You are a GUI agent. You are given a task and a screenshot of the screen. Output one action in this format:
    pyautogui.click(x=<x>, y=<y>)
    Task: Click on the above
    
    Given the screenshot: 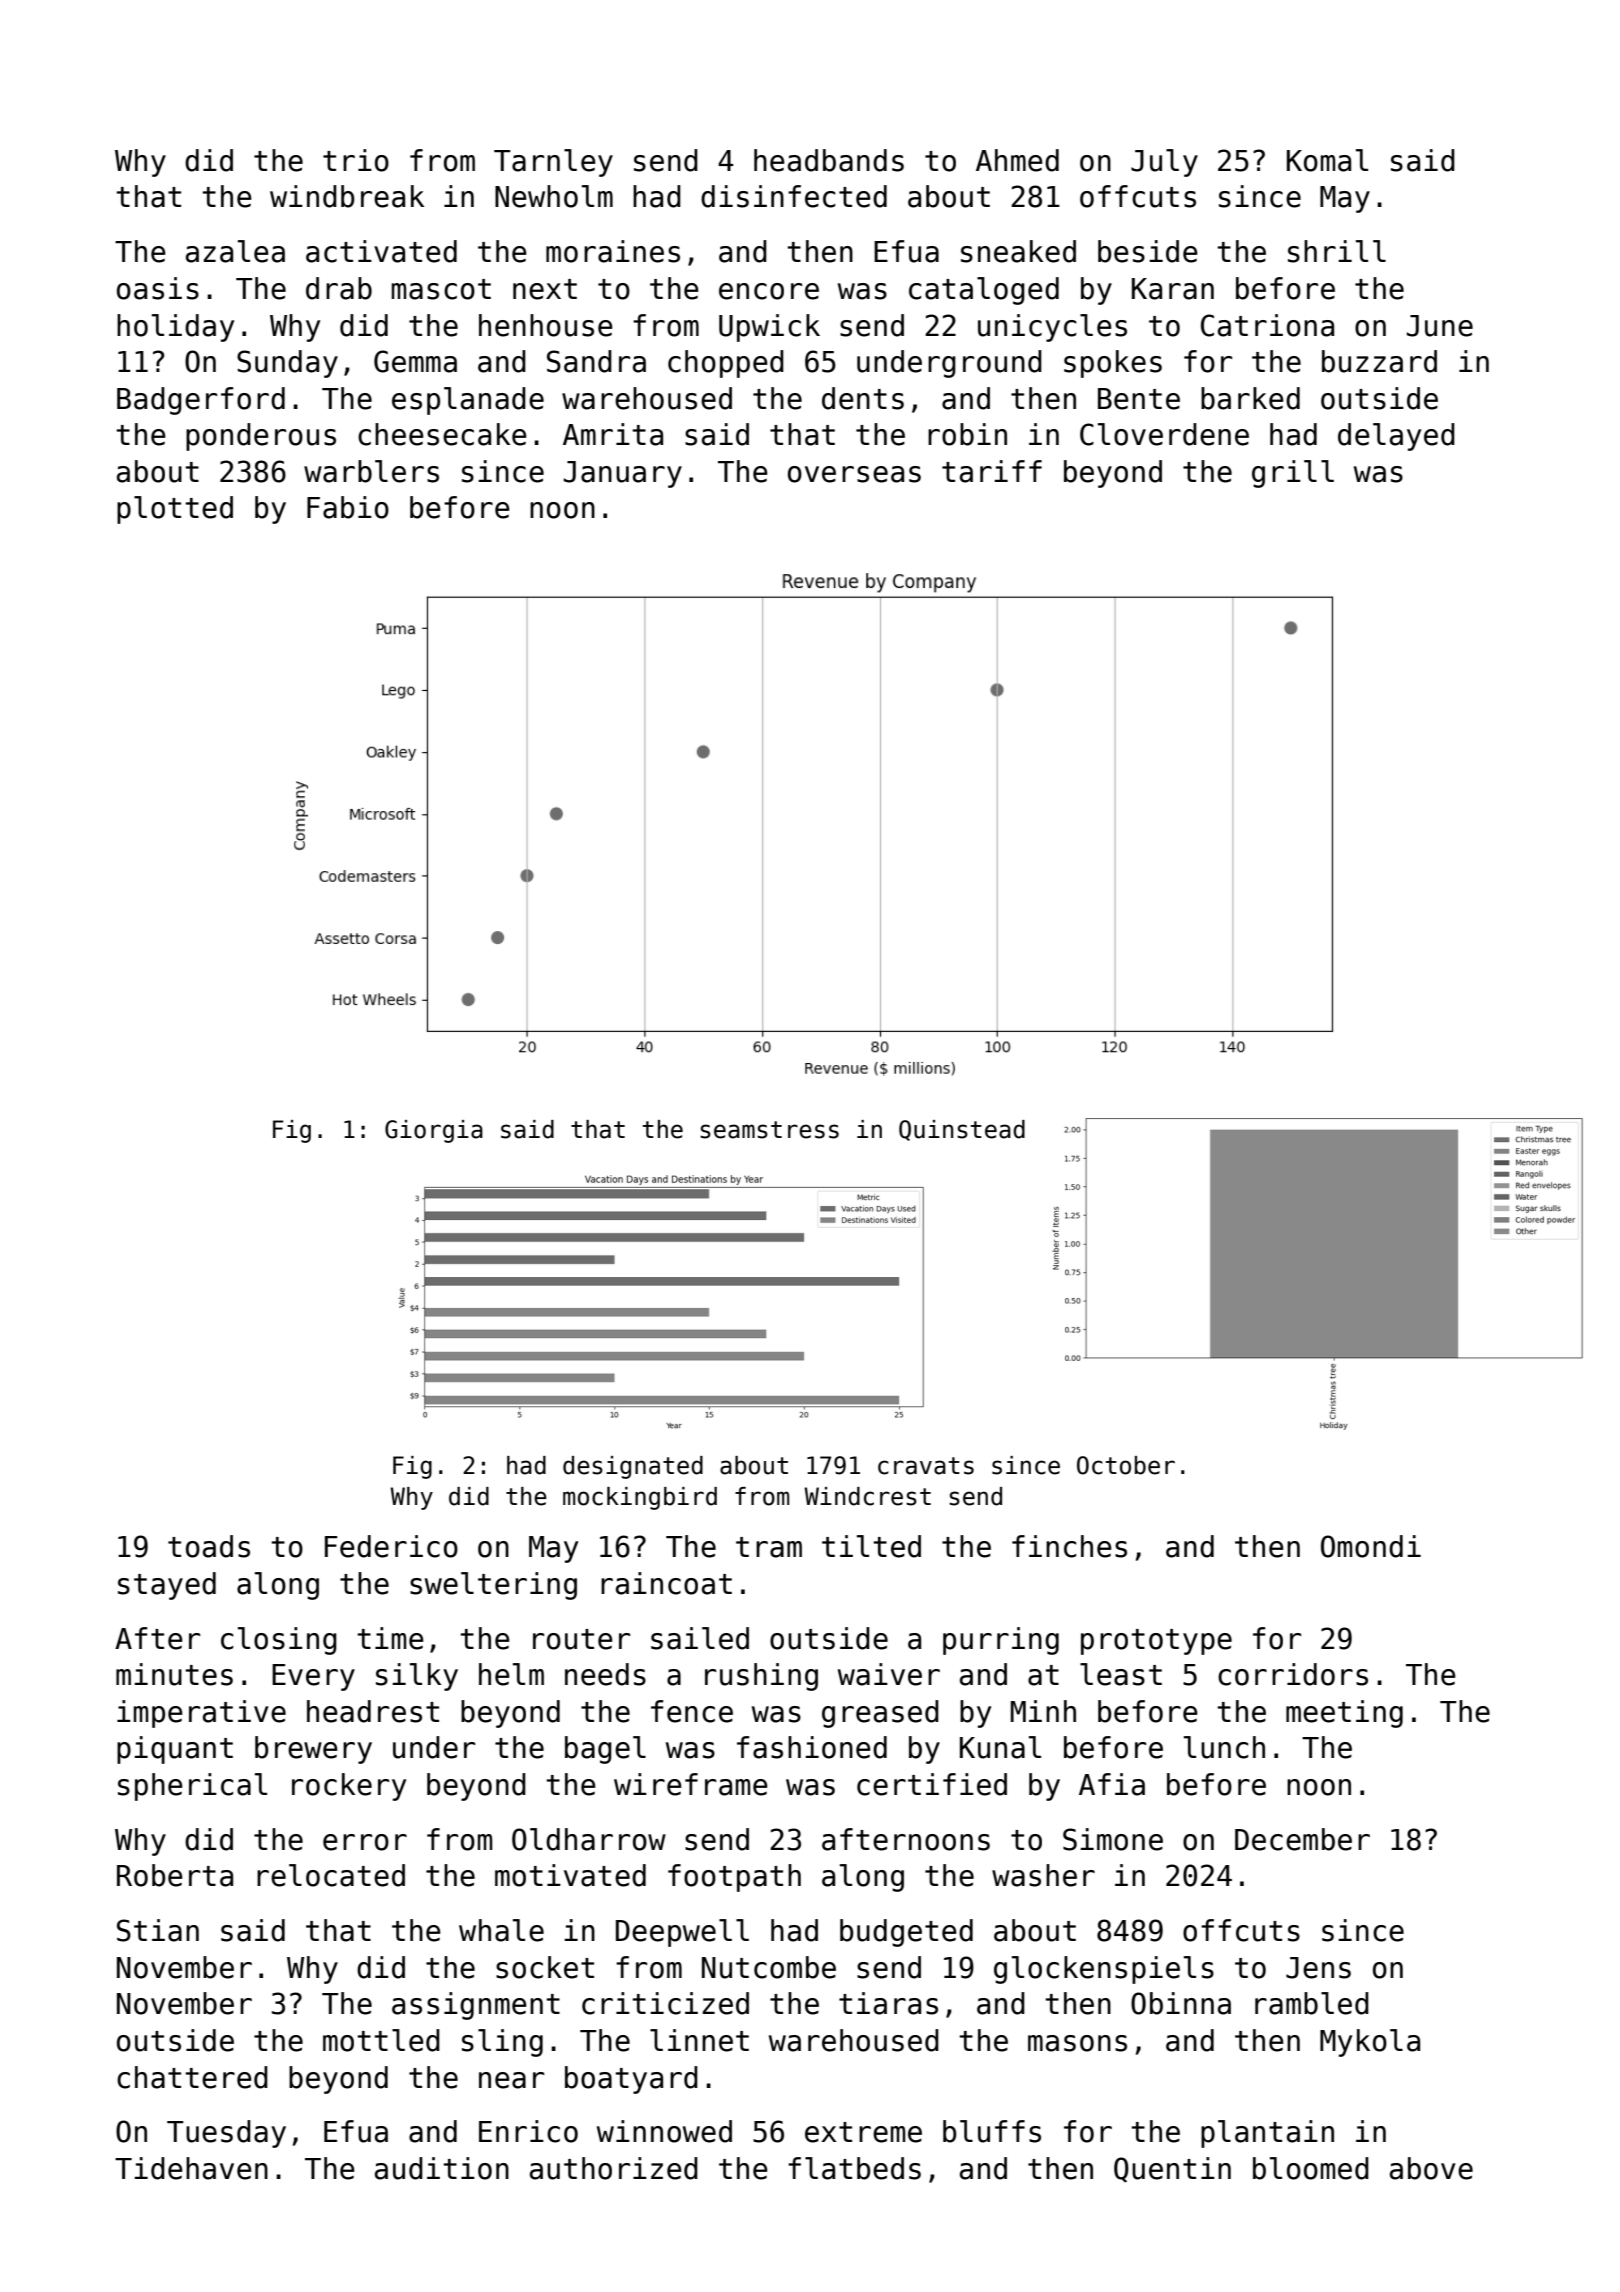 What is the action you would take?
    pyautogui.click(x=1431, y=2168)
